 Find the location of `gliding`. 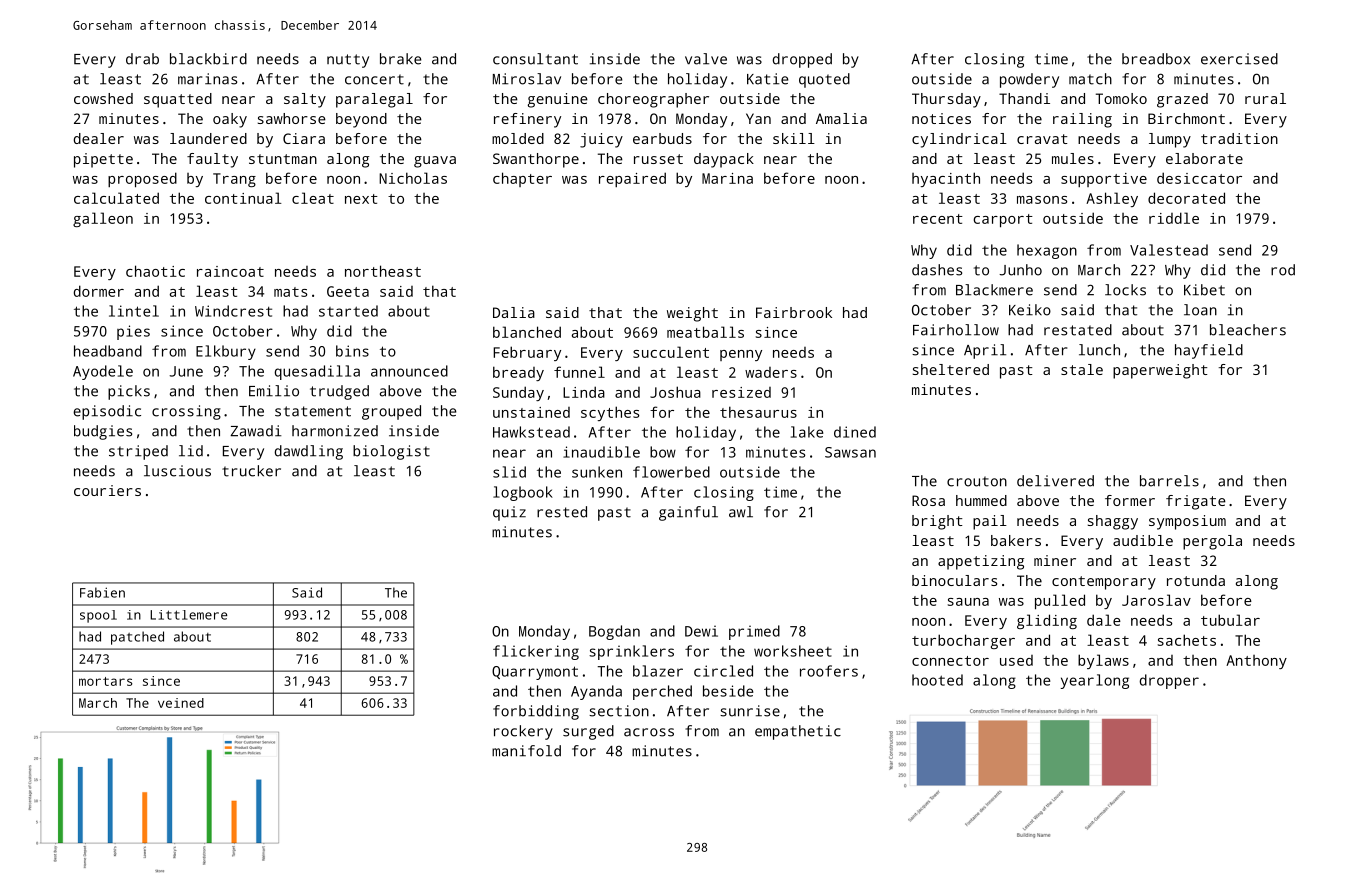

gliding is located at coordinates (1047, 621).
